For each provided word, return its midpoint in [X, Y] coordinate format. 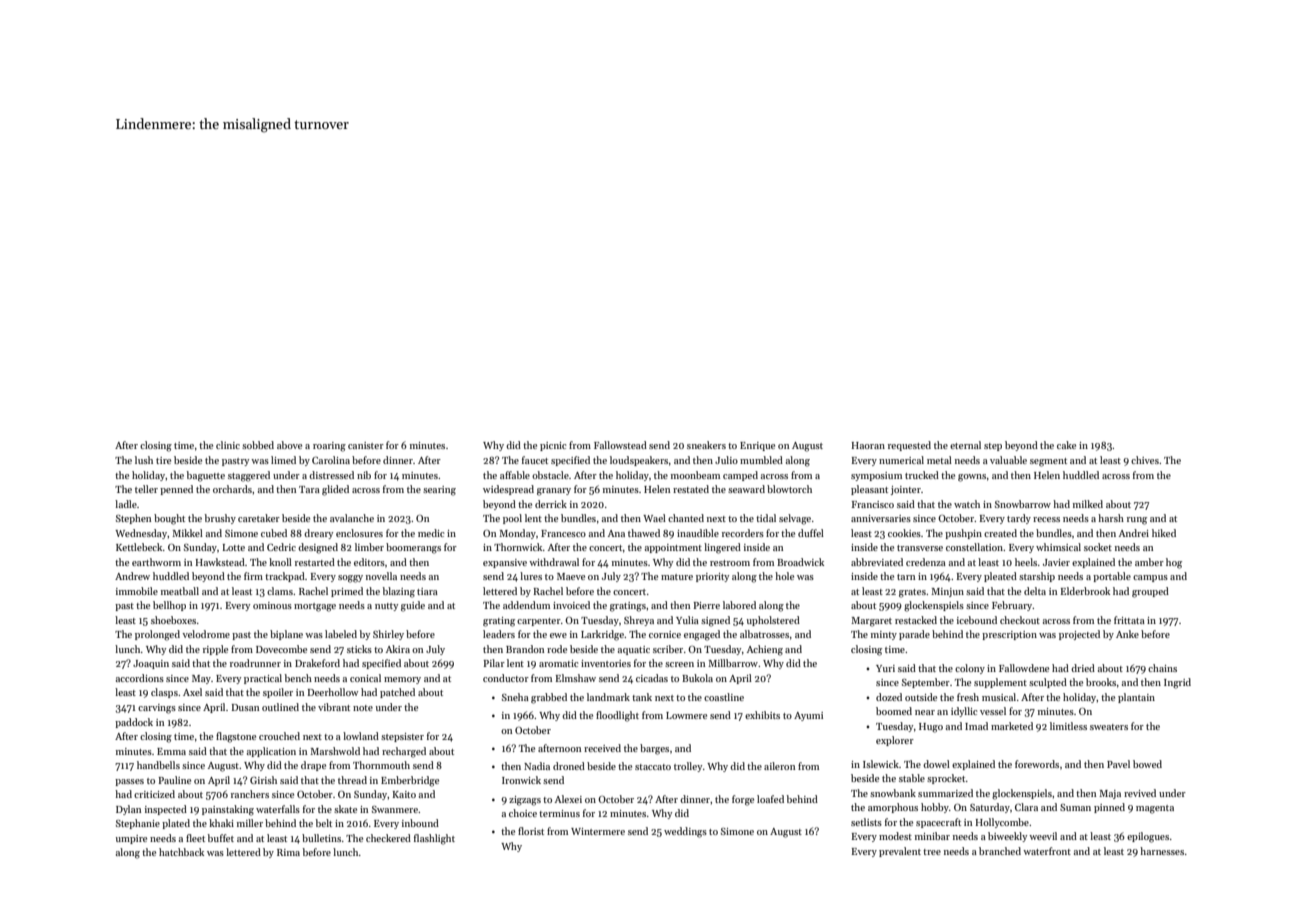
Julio [726, 460]
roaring [329, 447]
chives [1145, 460]
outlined [280, 707]
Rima [288, 852]
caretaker [259, 518]
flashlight [434, 839]
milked [1088, 504]
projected [1079, 635]
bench [298, 678]
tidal [766, 518]
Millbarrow [733, 663]
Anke [1127, 634]
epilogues [1148, 837]
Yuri [885, 668]
